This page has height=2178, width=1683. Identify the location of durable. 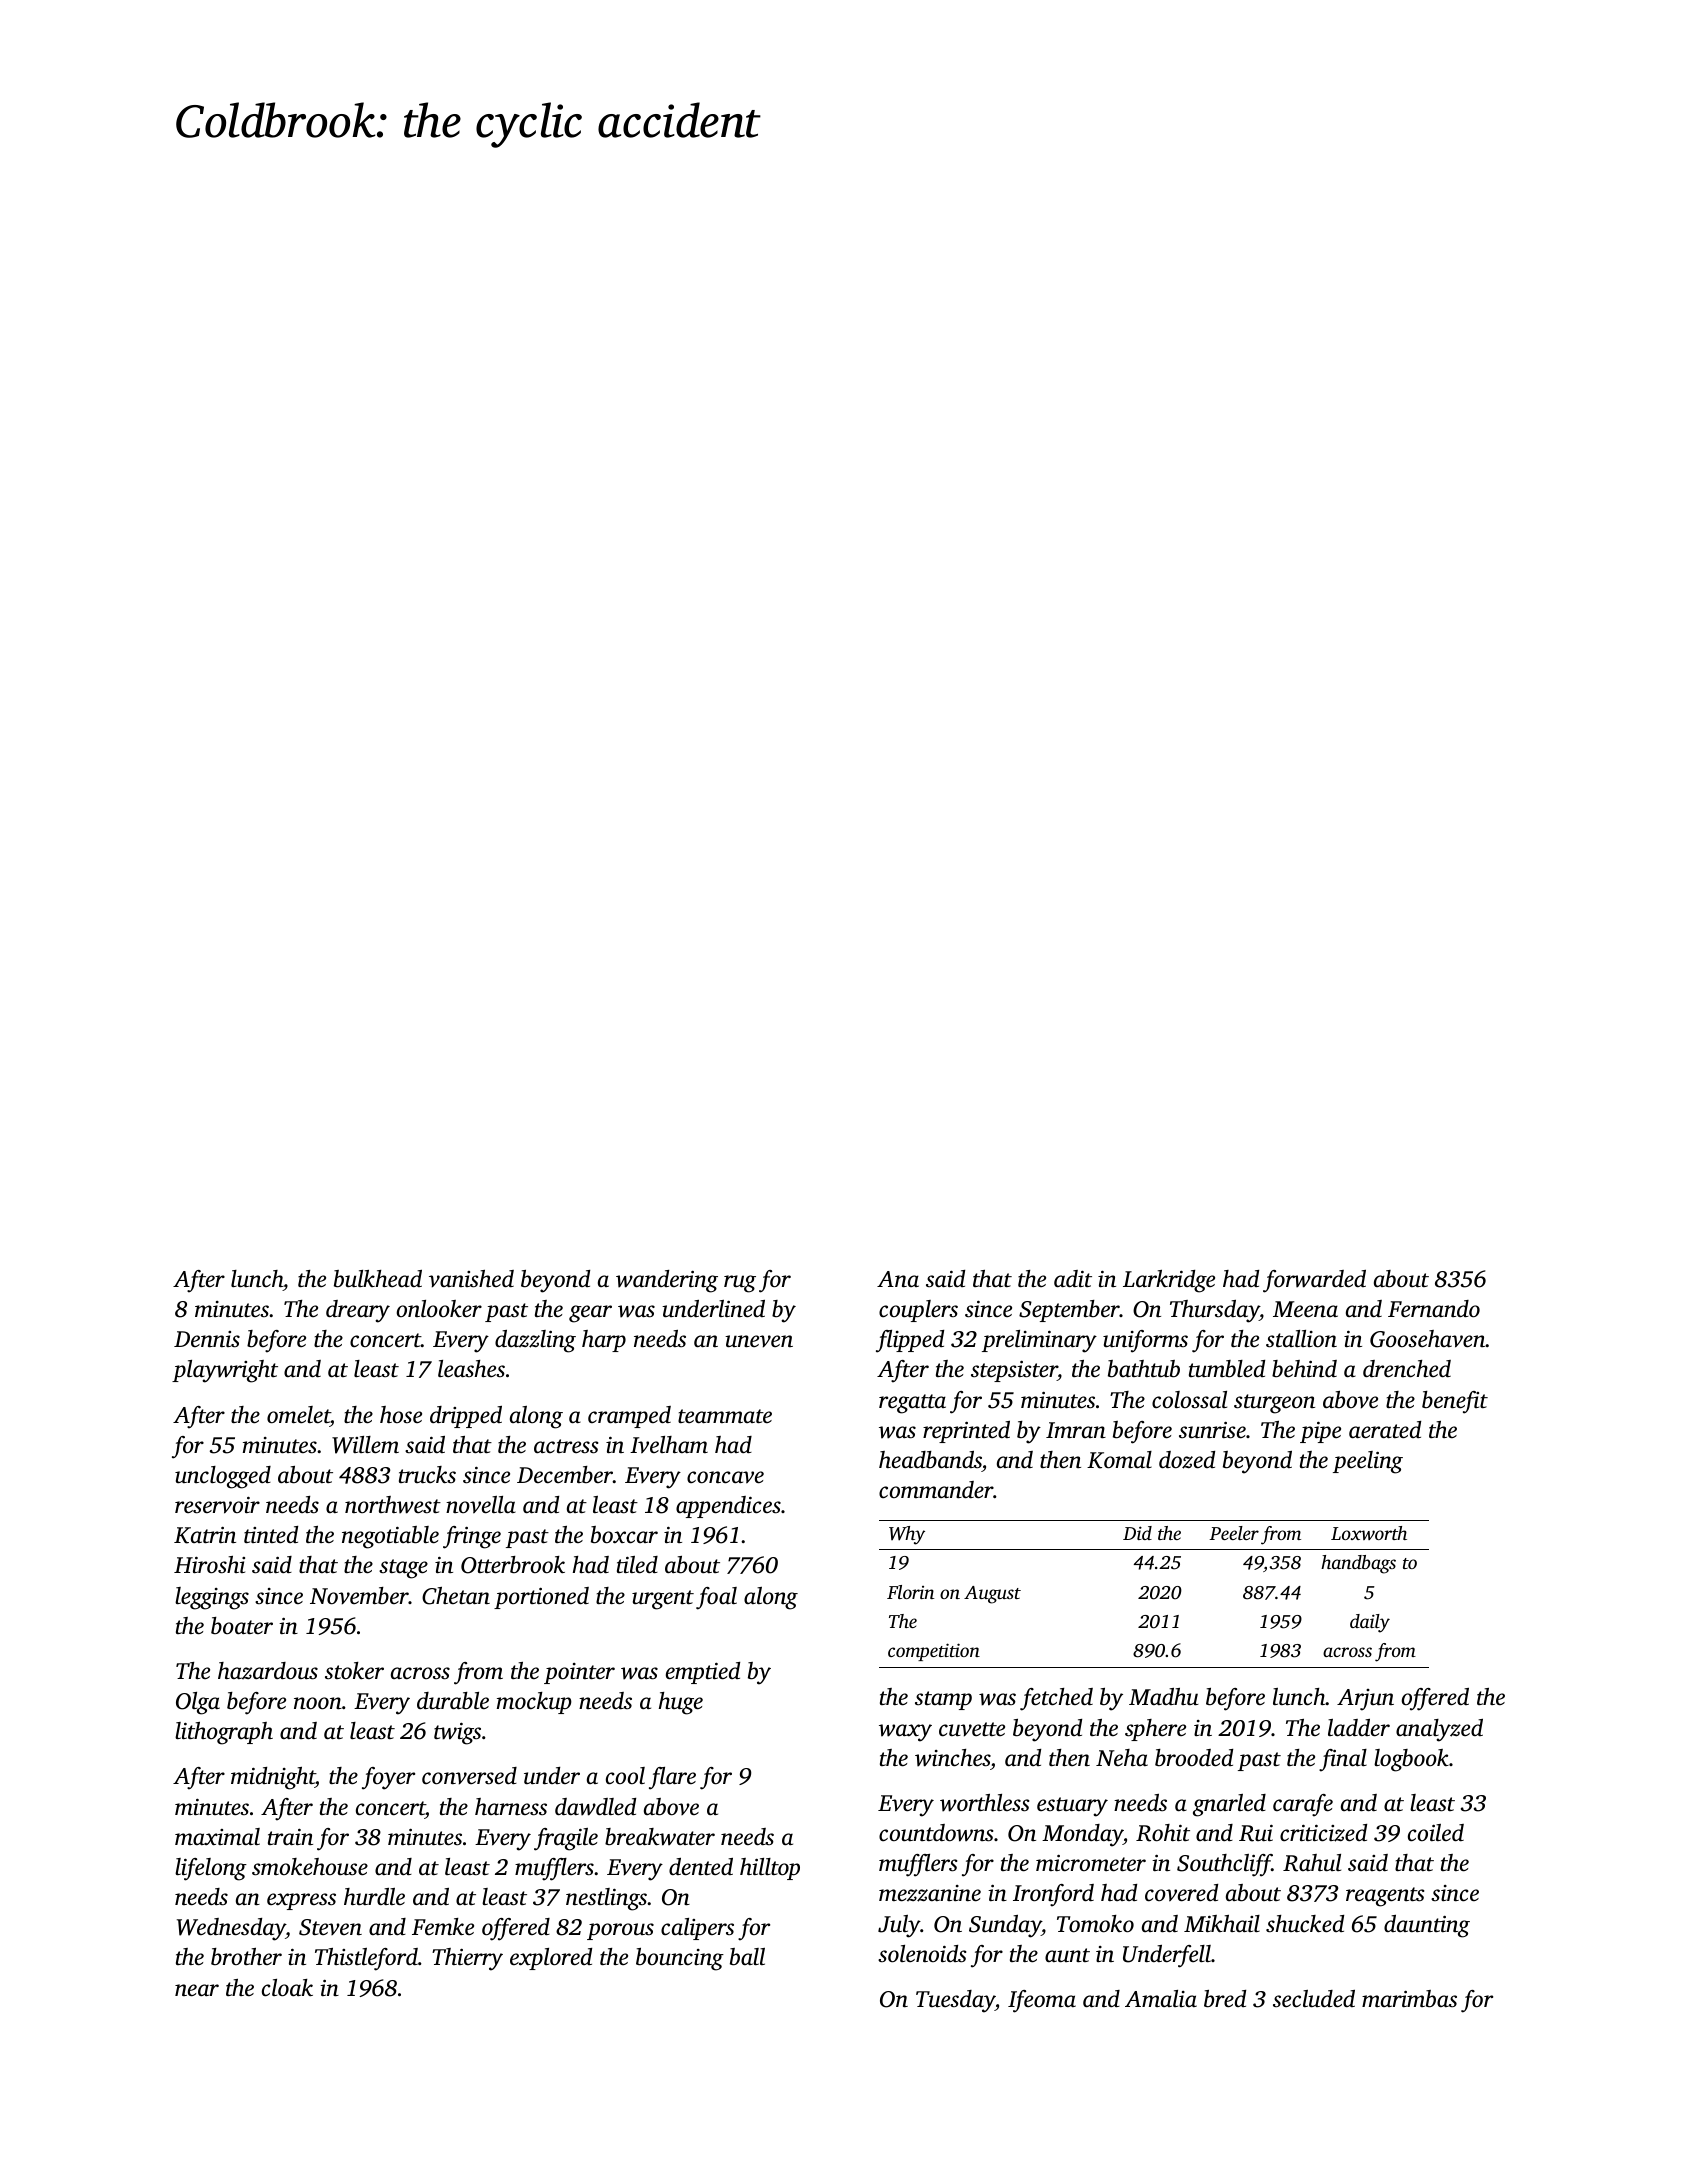
(453, 1701).
